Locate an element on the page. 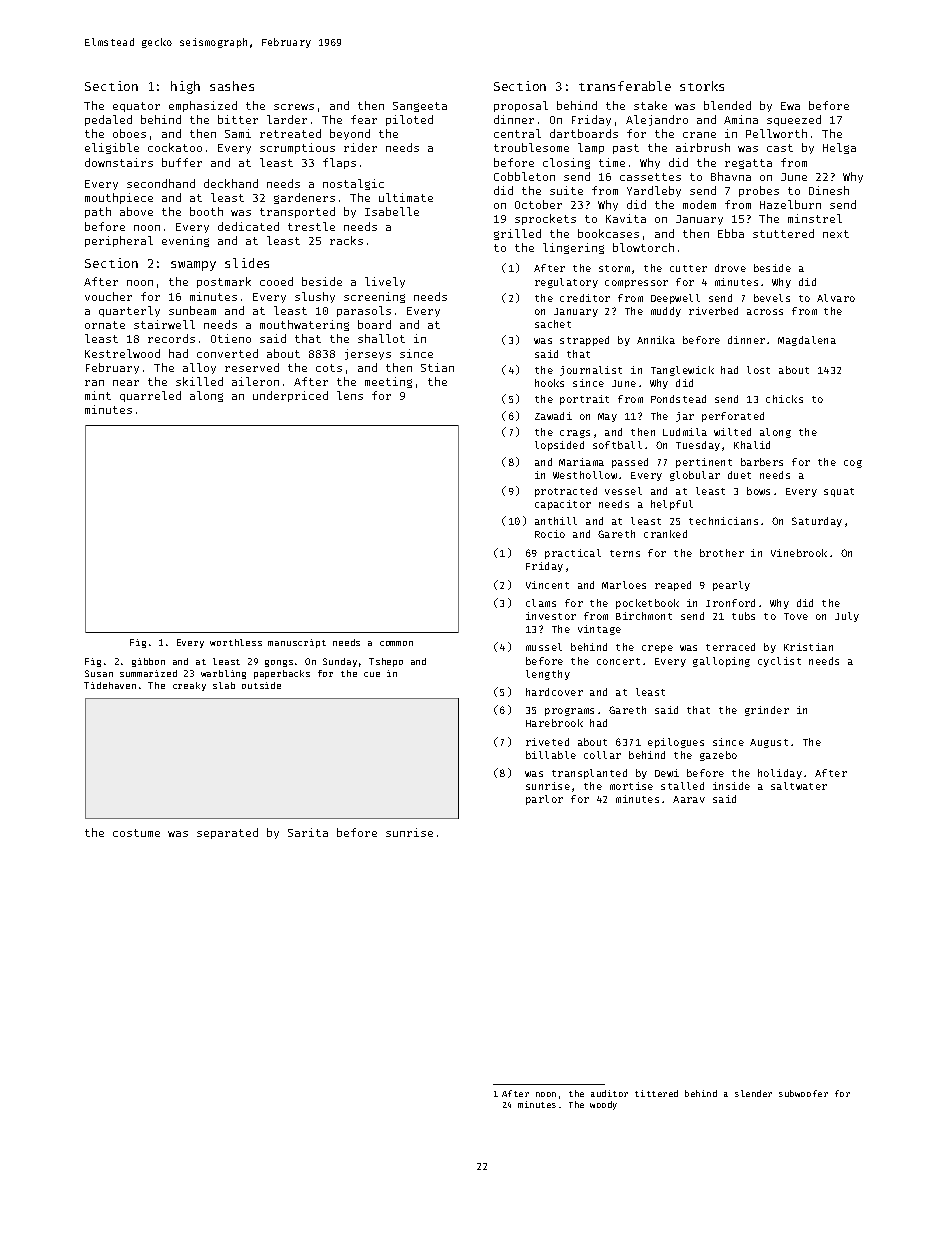 This image has height=1233, width=952. bows is located at coordinates (758, 491).
